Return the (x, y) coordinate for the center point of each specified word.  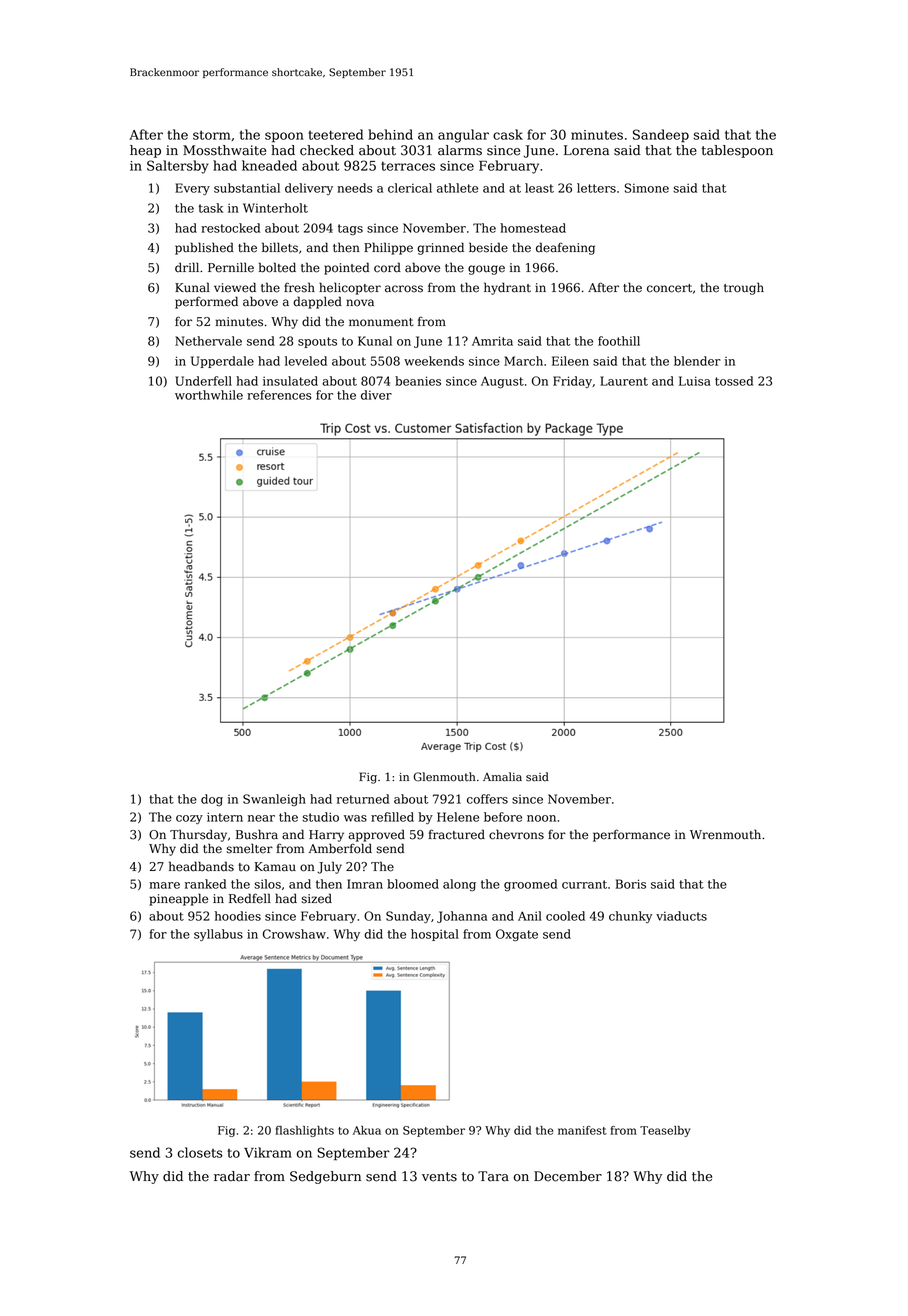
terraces (408, 166)
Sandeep (661, 135)
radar (232, 1176)
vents (439, 1177)
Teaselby (665, 1131)
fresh (299, 287)
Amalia (502, 777)
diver (376, 395)
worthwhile (209, 395)
